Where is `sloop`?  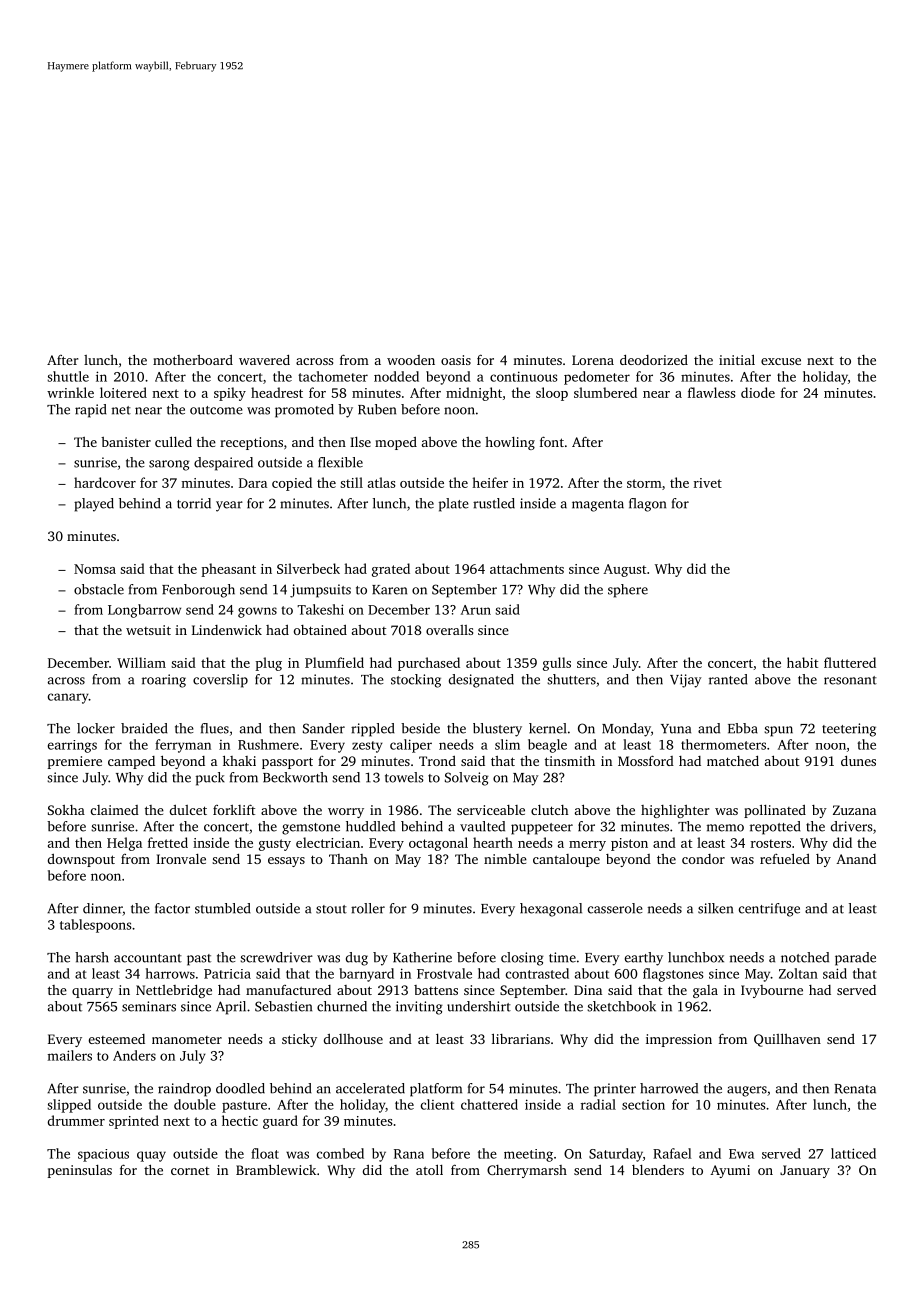 sloop is located at coordinates (552, 394).
